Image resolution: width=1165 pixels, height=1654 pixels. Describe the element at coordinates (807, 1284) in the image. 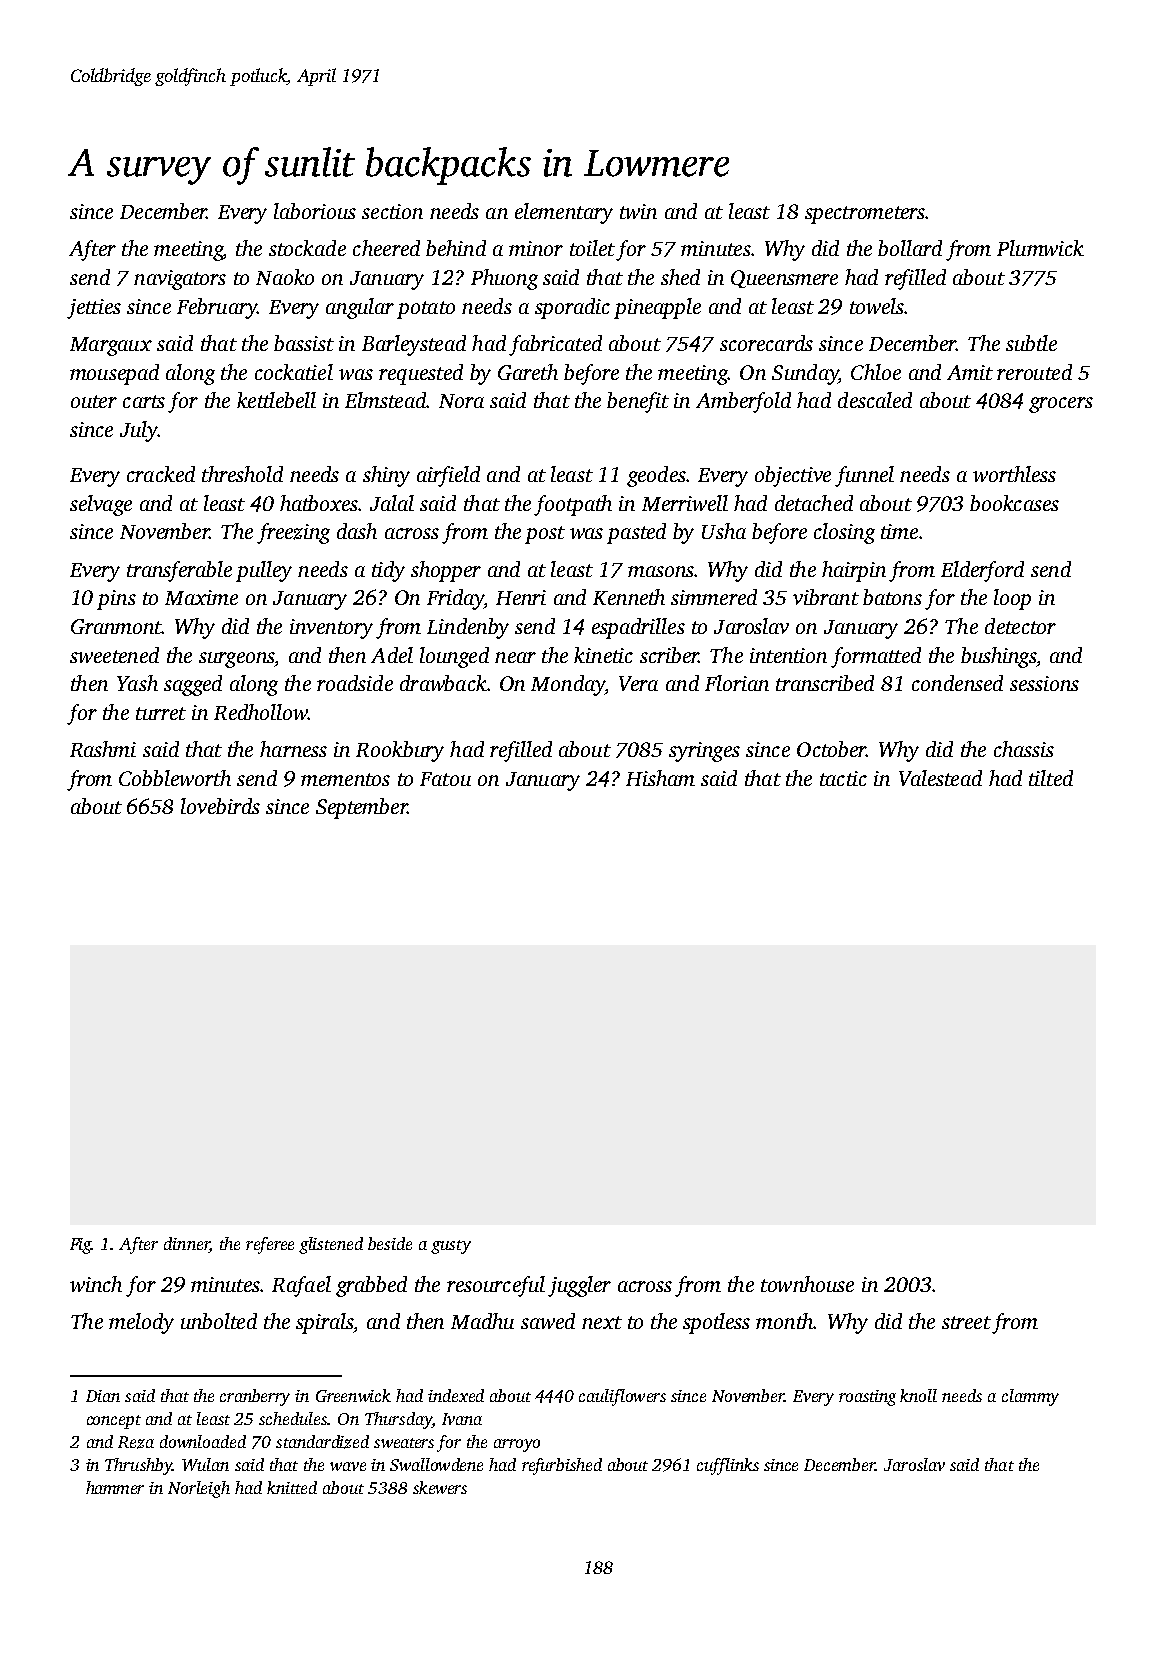

I see `townhouse` at that location.
